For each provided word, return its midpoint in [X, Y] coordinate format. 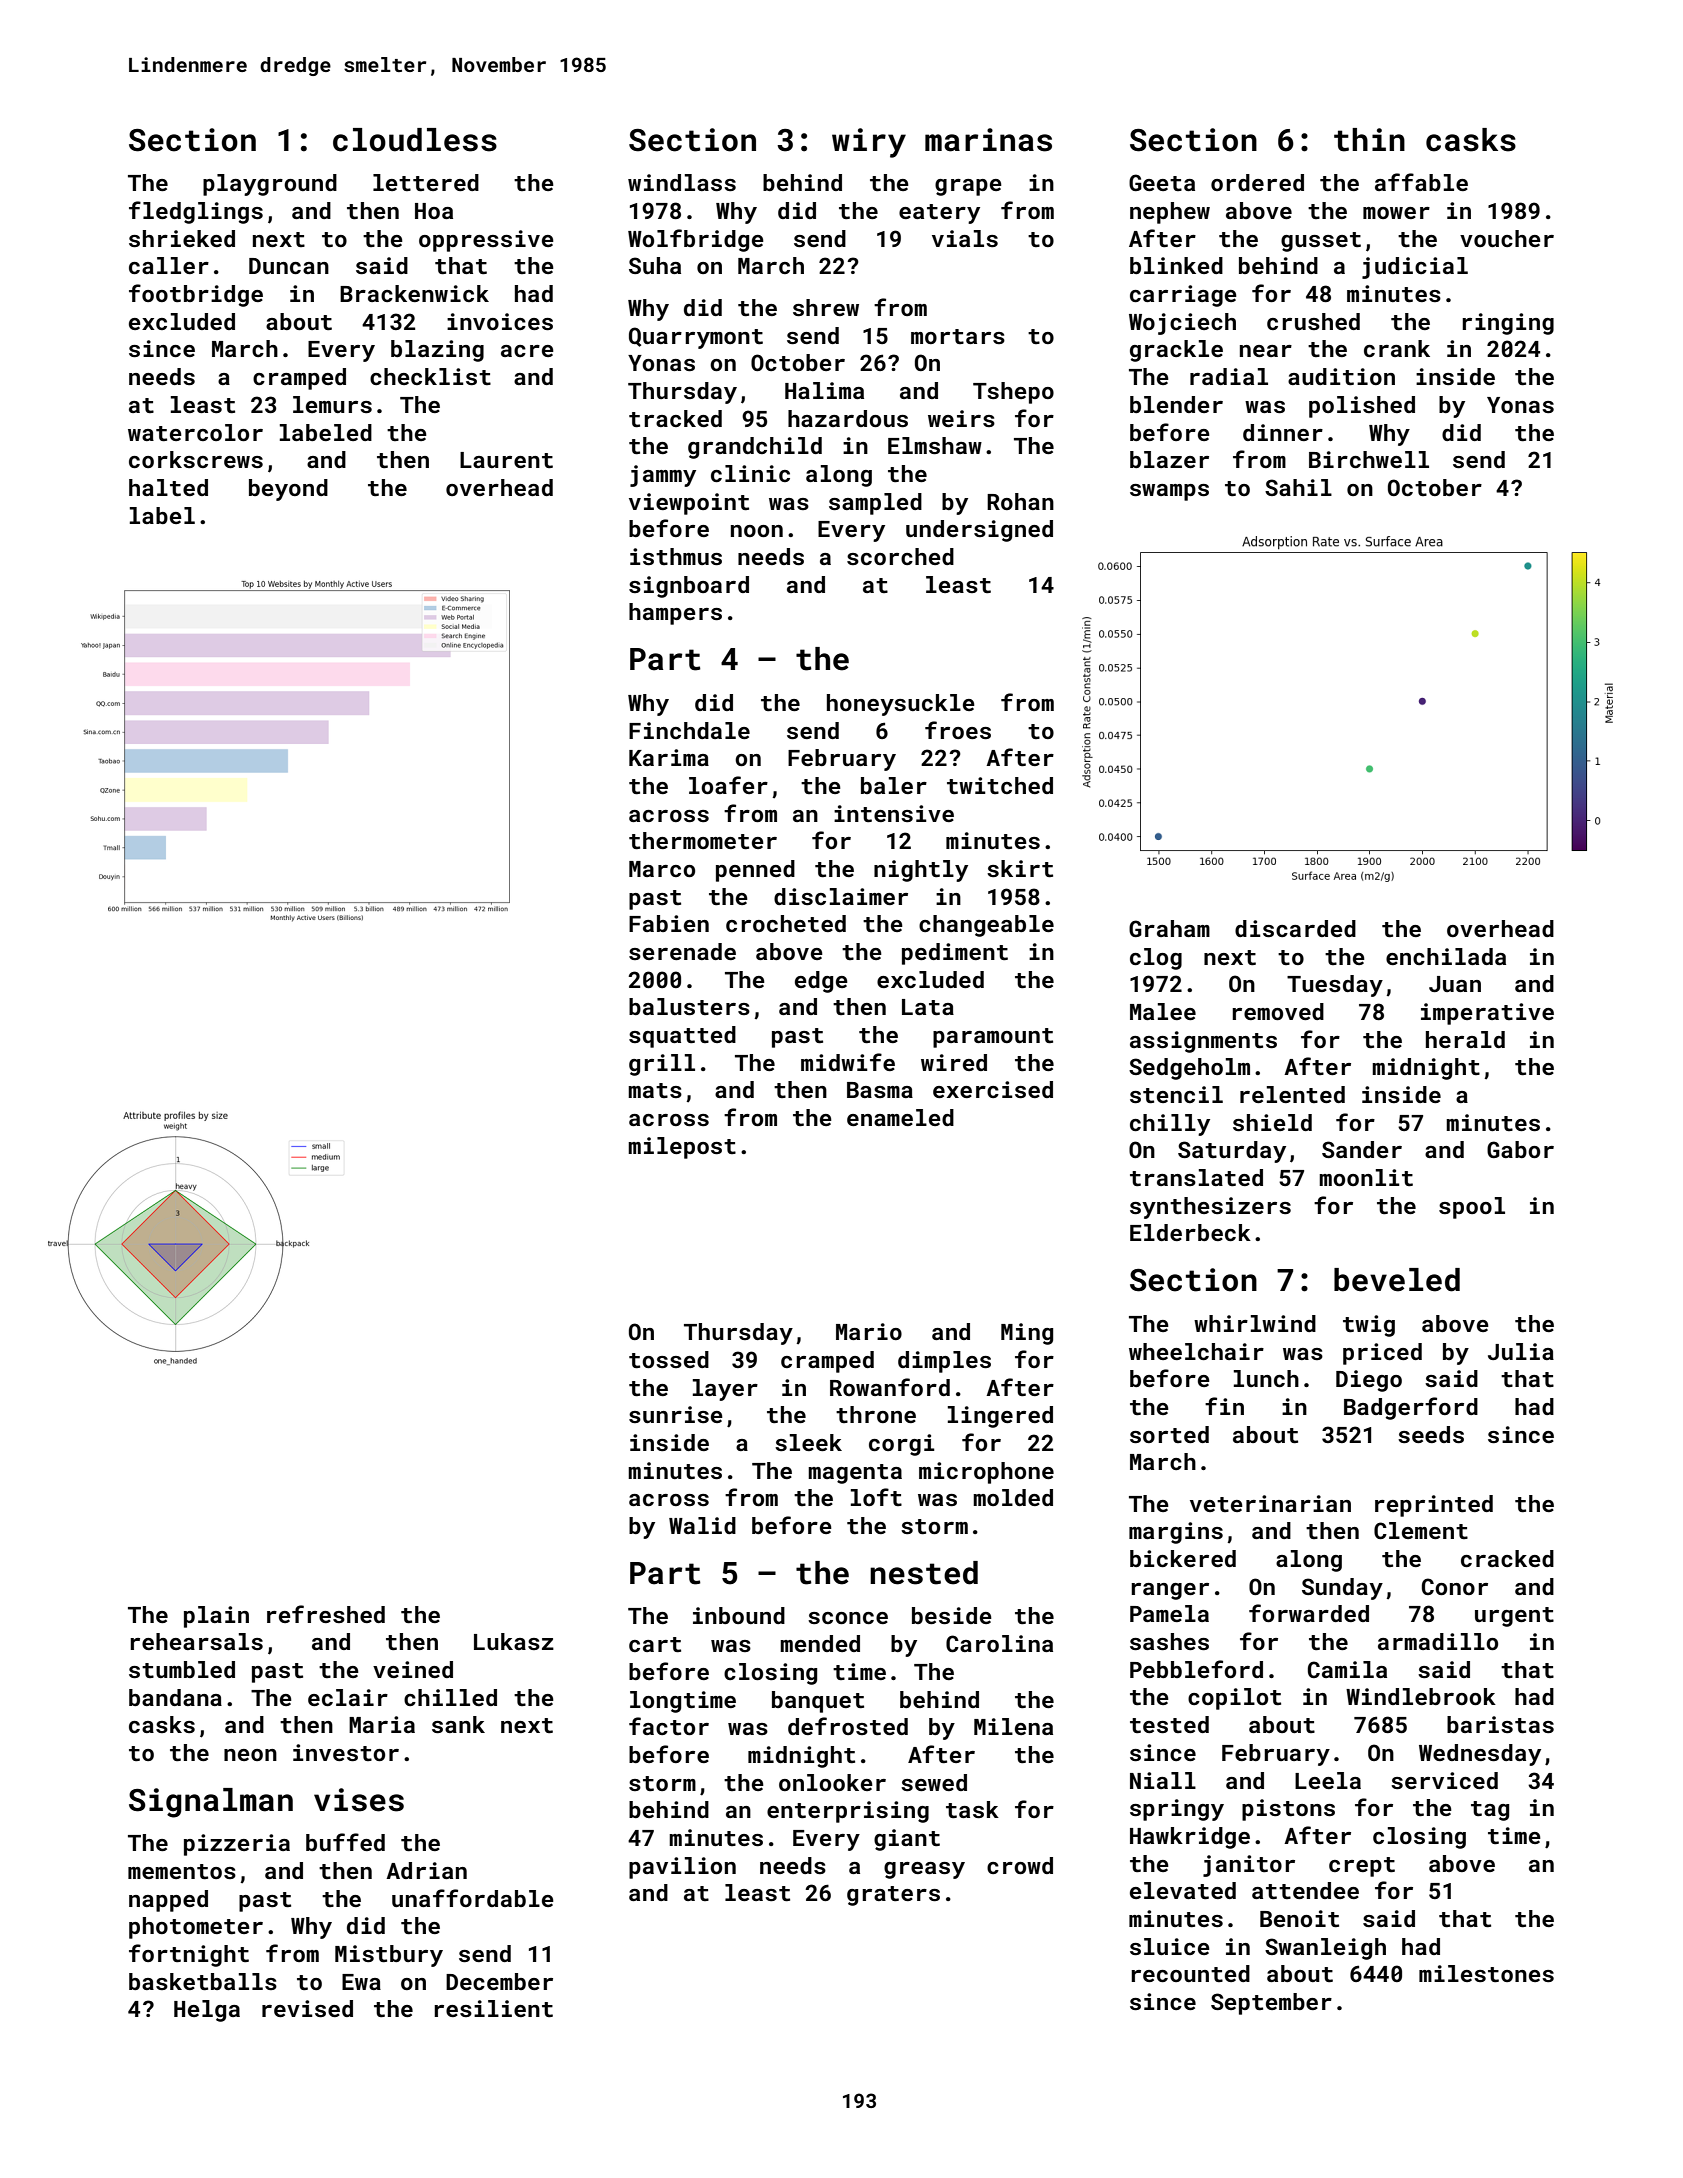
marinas [988, 140]
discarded [1295, 928]
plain [216, 1617]
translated [1196, 1177]
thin [1369, 140]
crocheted [786, 923]
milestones [1486, 1973]
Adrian [426, 1870]
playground [270, 185]
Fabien [669, 923]
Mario [869, 1331]
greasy [924, 1870]
